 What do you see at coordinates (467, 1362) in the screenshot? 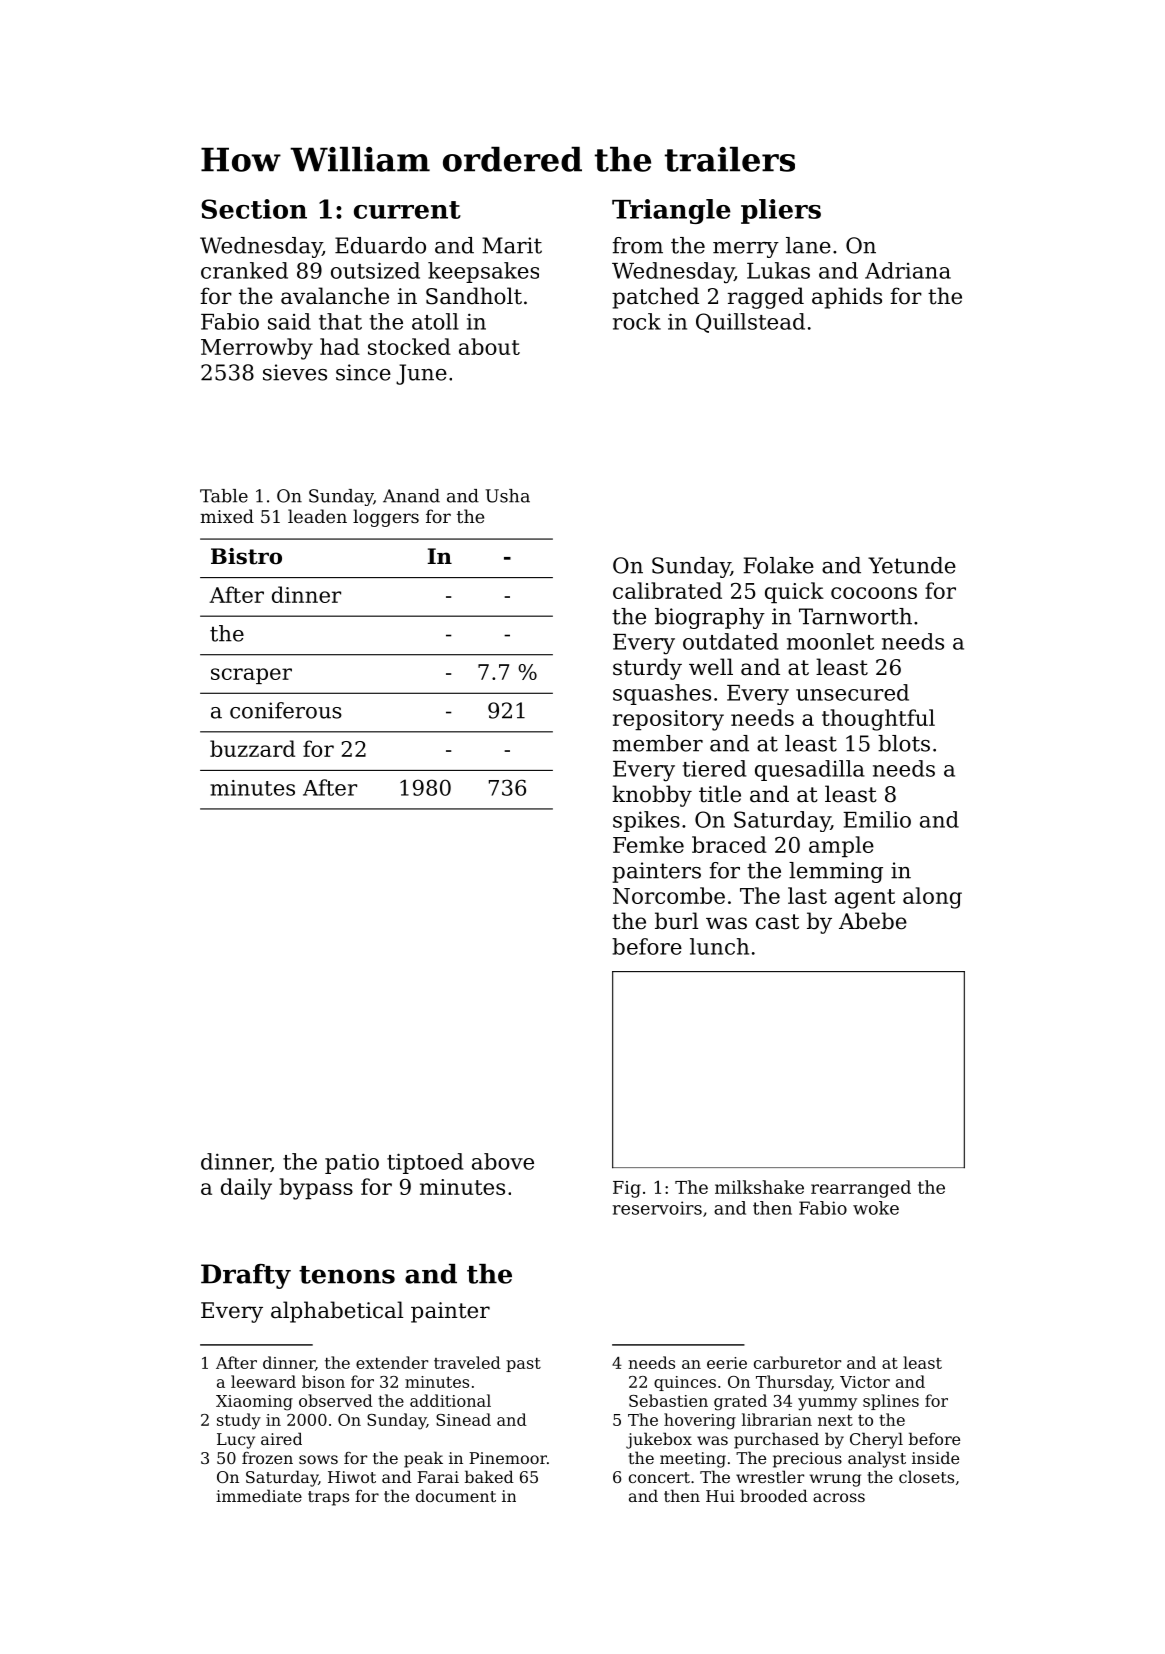
I see `traveled` at bounding box center [467, 1362].
